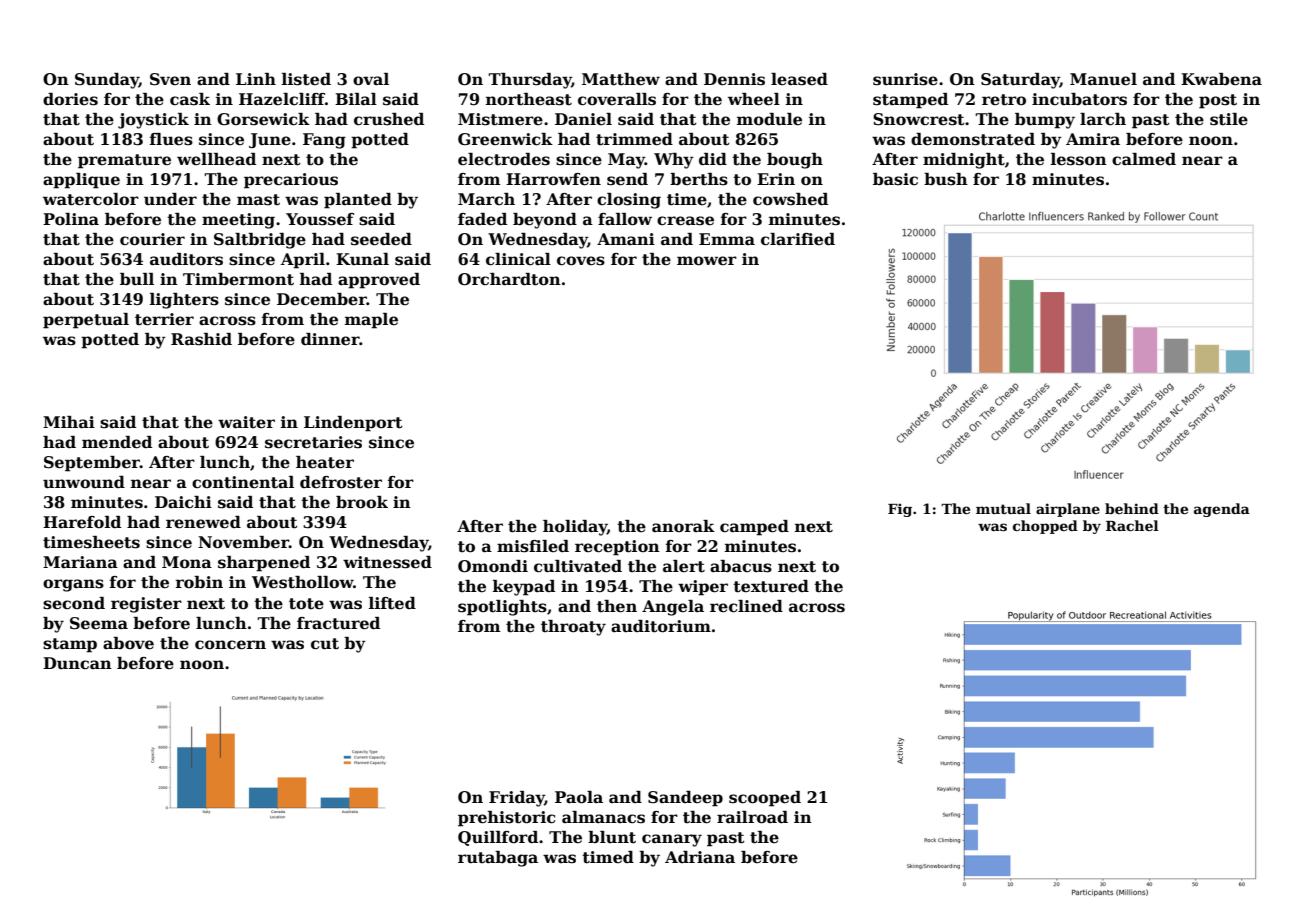  Describe the element at coordinates (306, 604) in the page. I see `tote` at that location.
